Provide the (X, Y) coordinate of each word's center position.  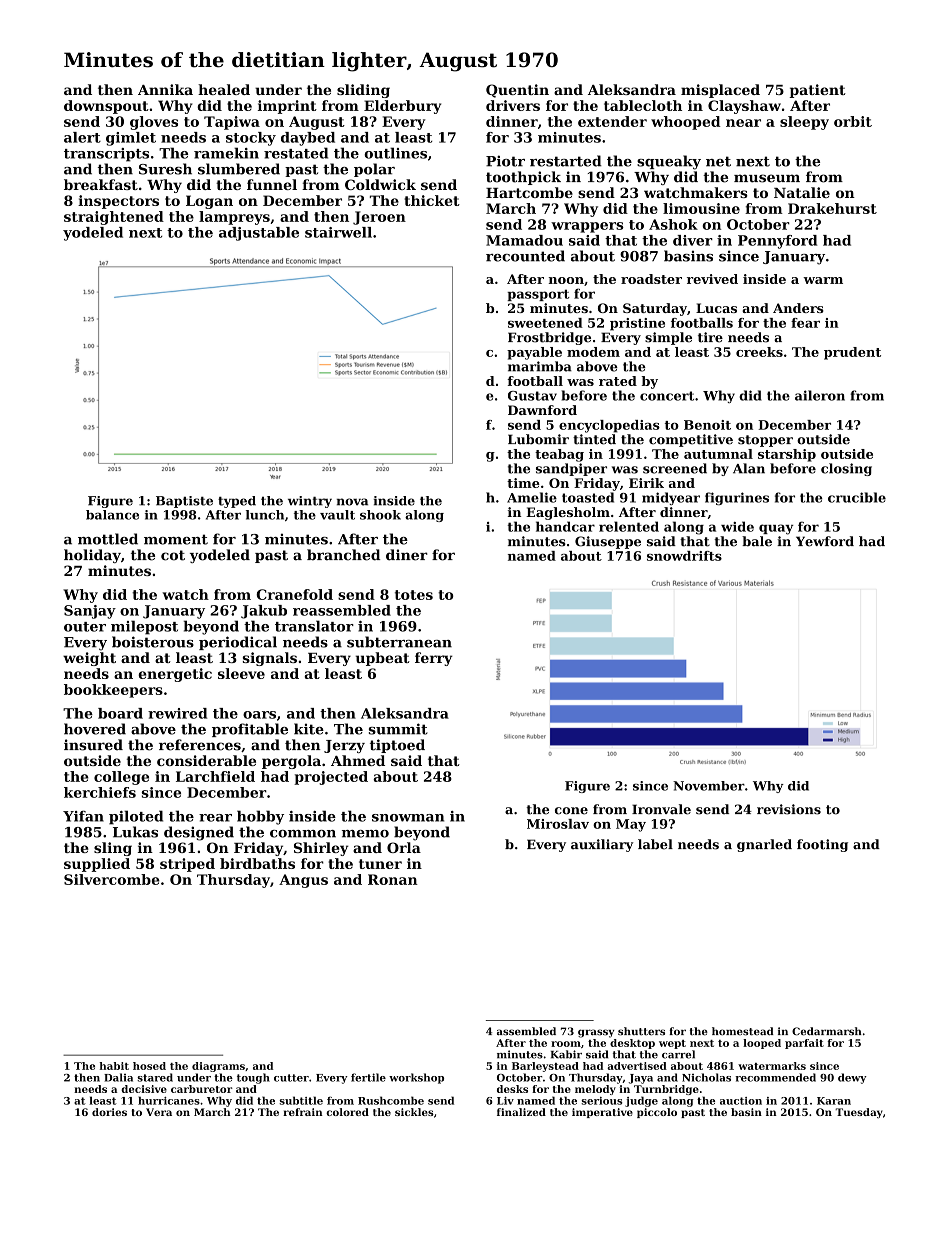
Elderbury (402, 107)
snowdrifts (684, 556)
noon (566, 280)
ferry (434, 659)
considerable (206, 760)
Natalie (802, 192)
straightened (114, 218)
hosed (149, 1066)
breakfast (101, 184)
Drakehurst (832, 208)
